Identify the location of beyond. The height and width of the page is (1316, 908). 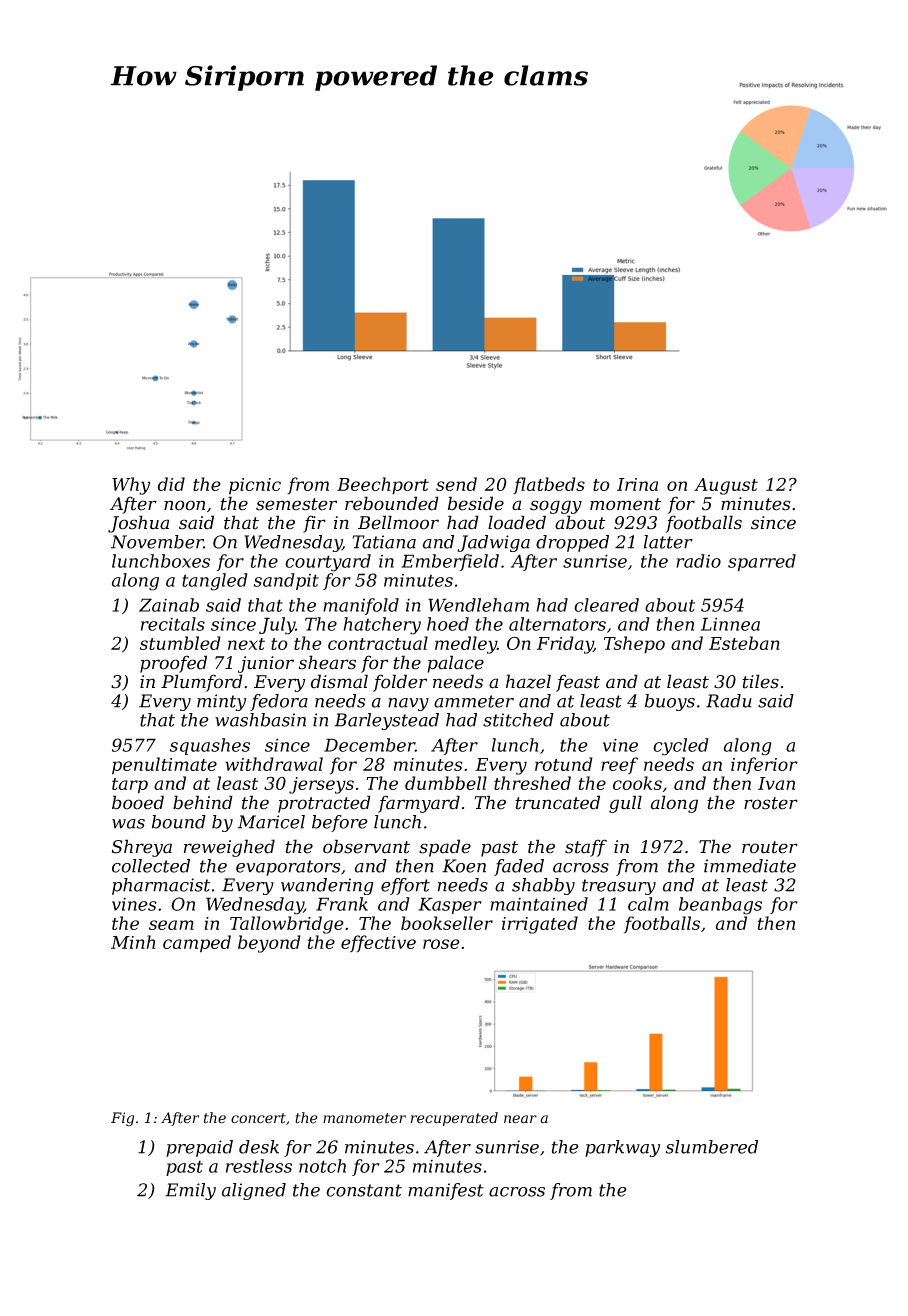
(269, 944).
